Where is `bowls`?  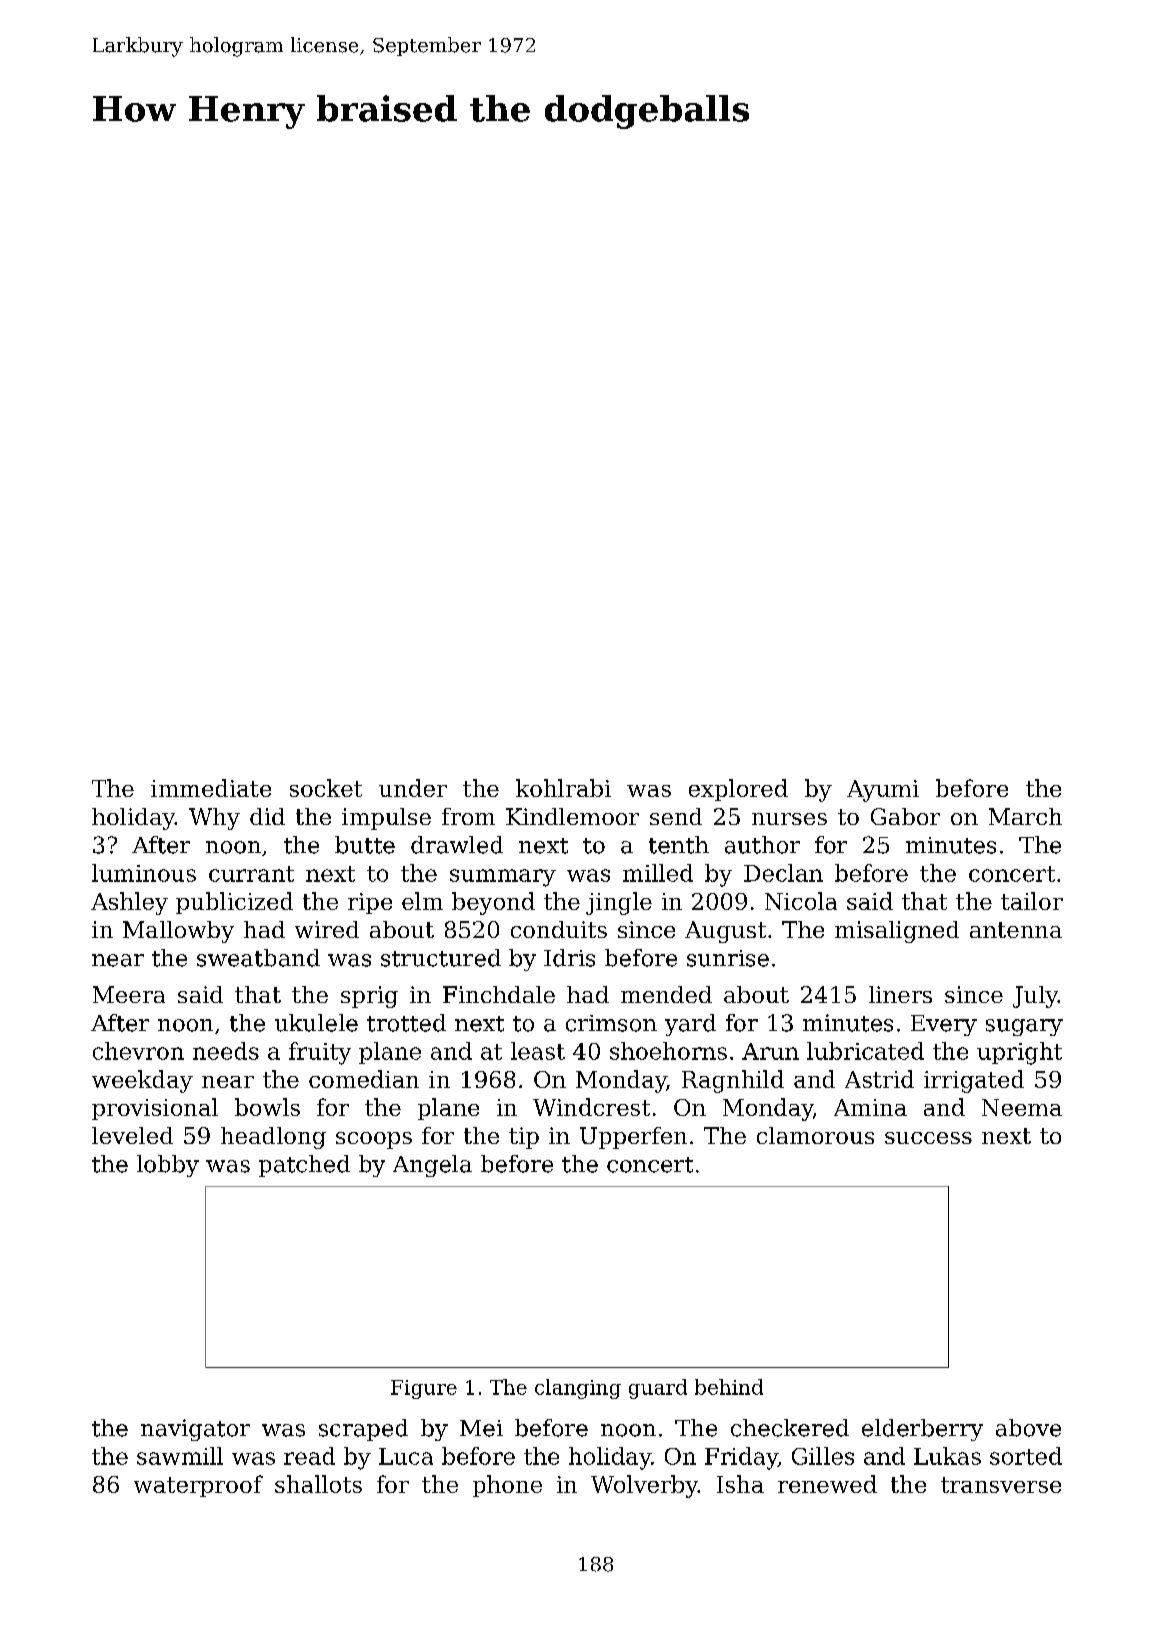 bowls is located at coordinates (267, 1107).
